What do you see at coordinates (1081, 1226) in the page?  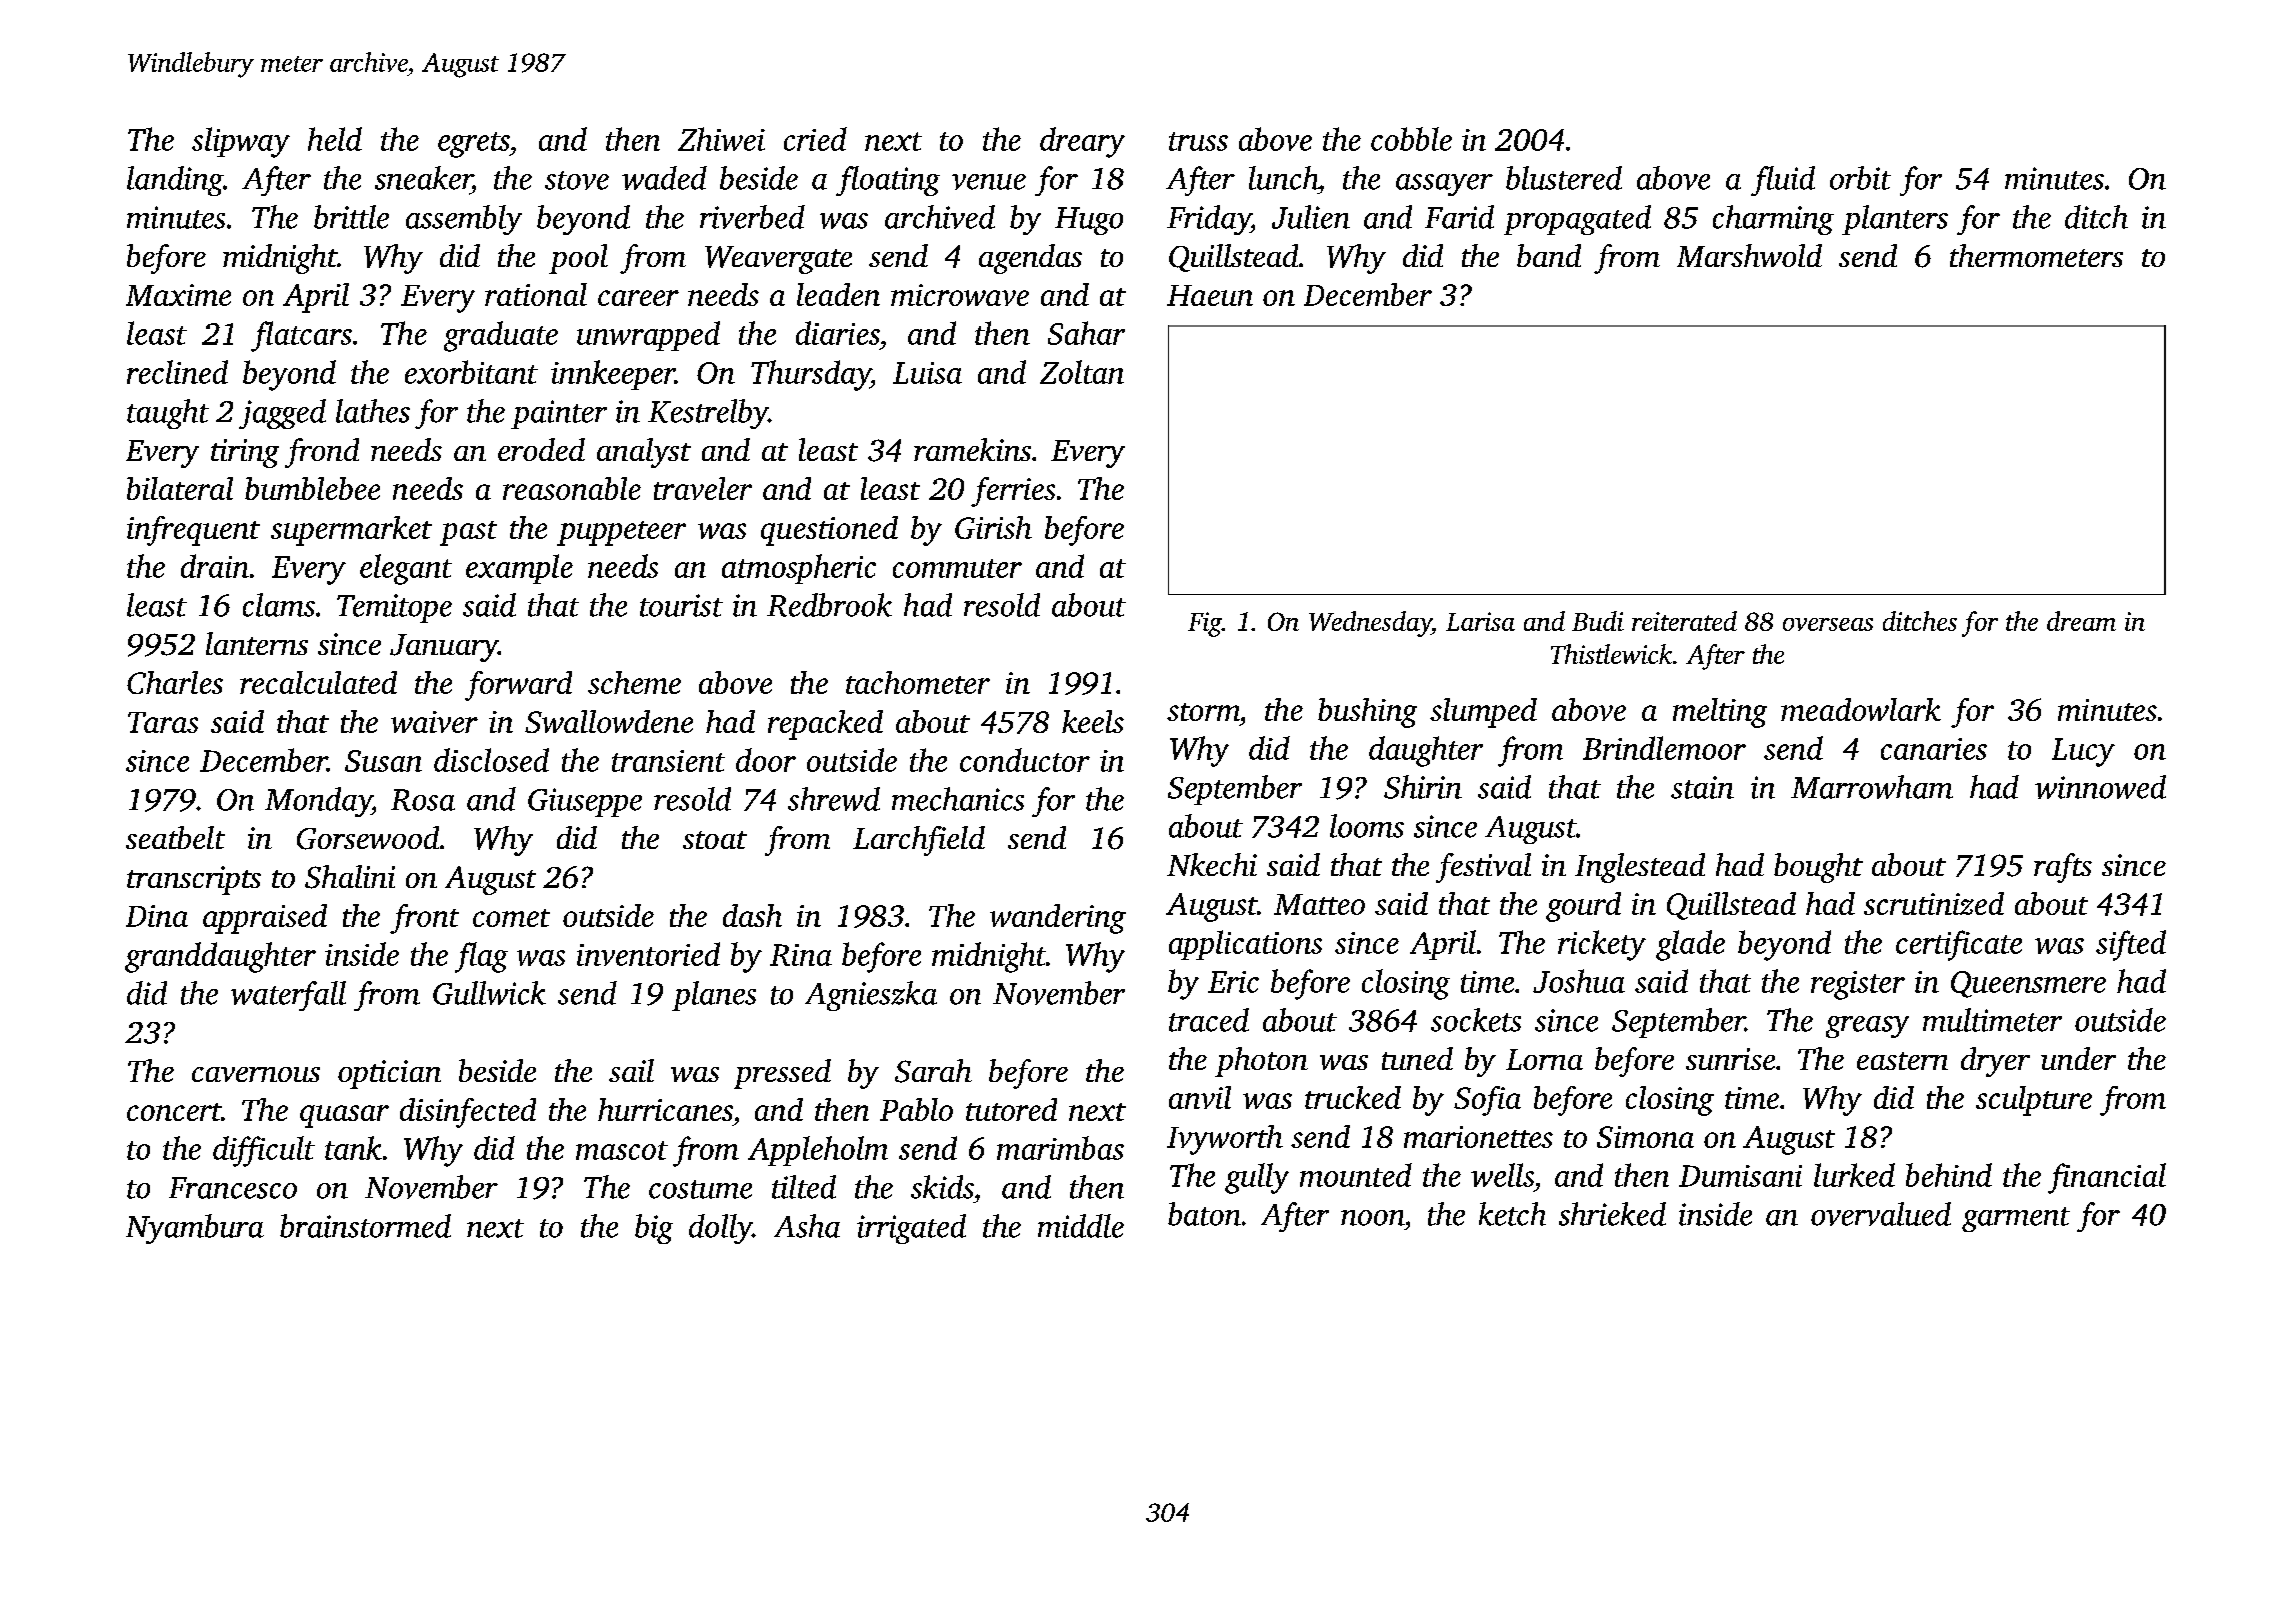 I see `middle` at bounding box center [1081, 1226].
